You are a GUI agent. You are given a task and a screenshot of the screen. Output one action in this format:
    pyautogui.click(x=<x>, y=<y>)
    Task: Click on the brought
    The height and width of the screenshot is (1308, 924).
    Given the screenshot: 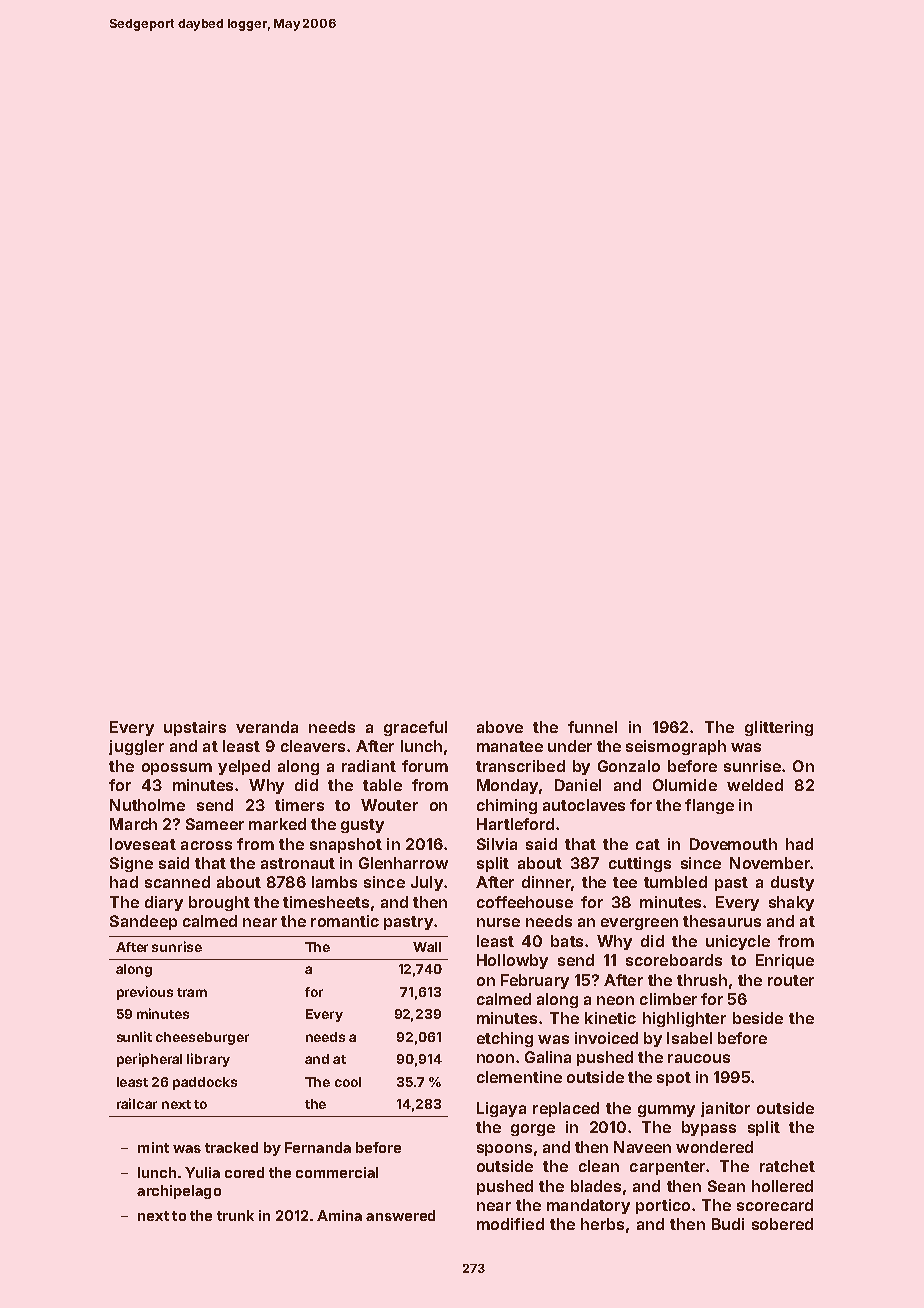 What is the action you would take?
    pyautogui.click(x=219, y=903)
